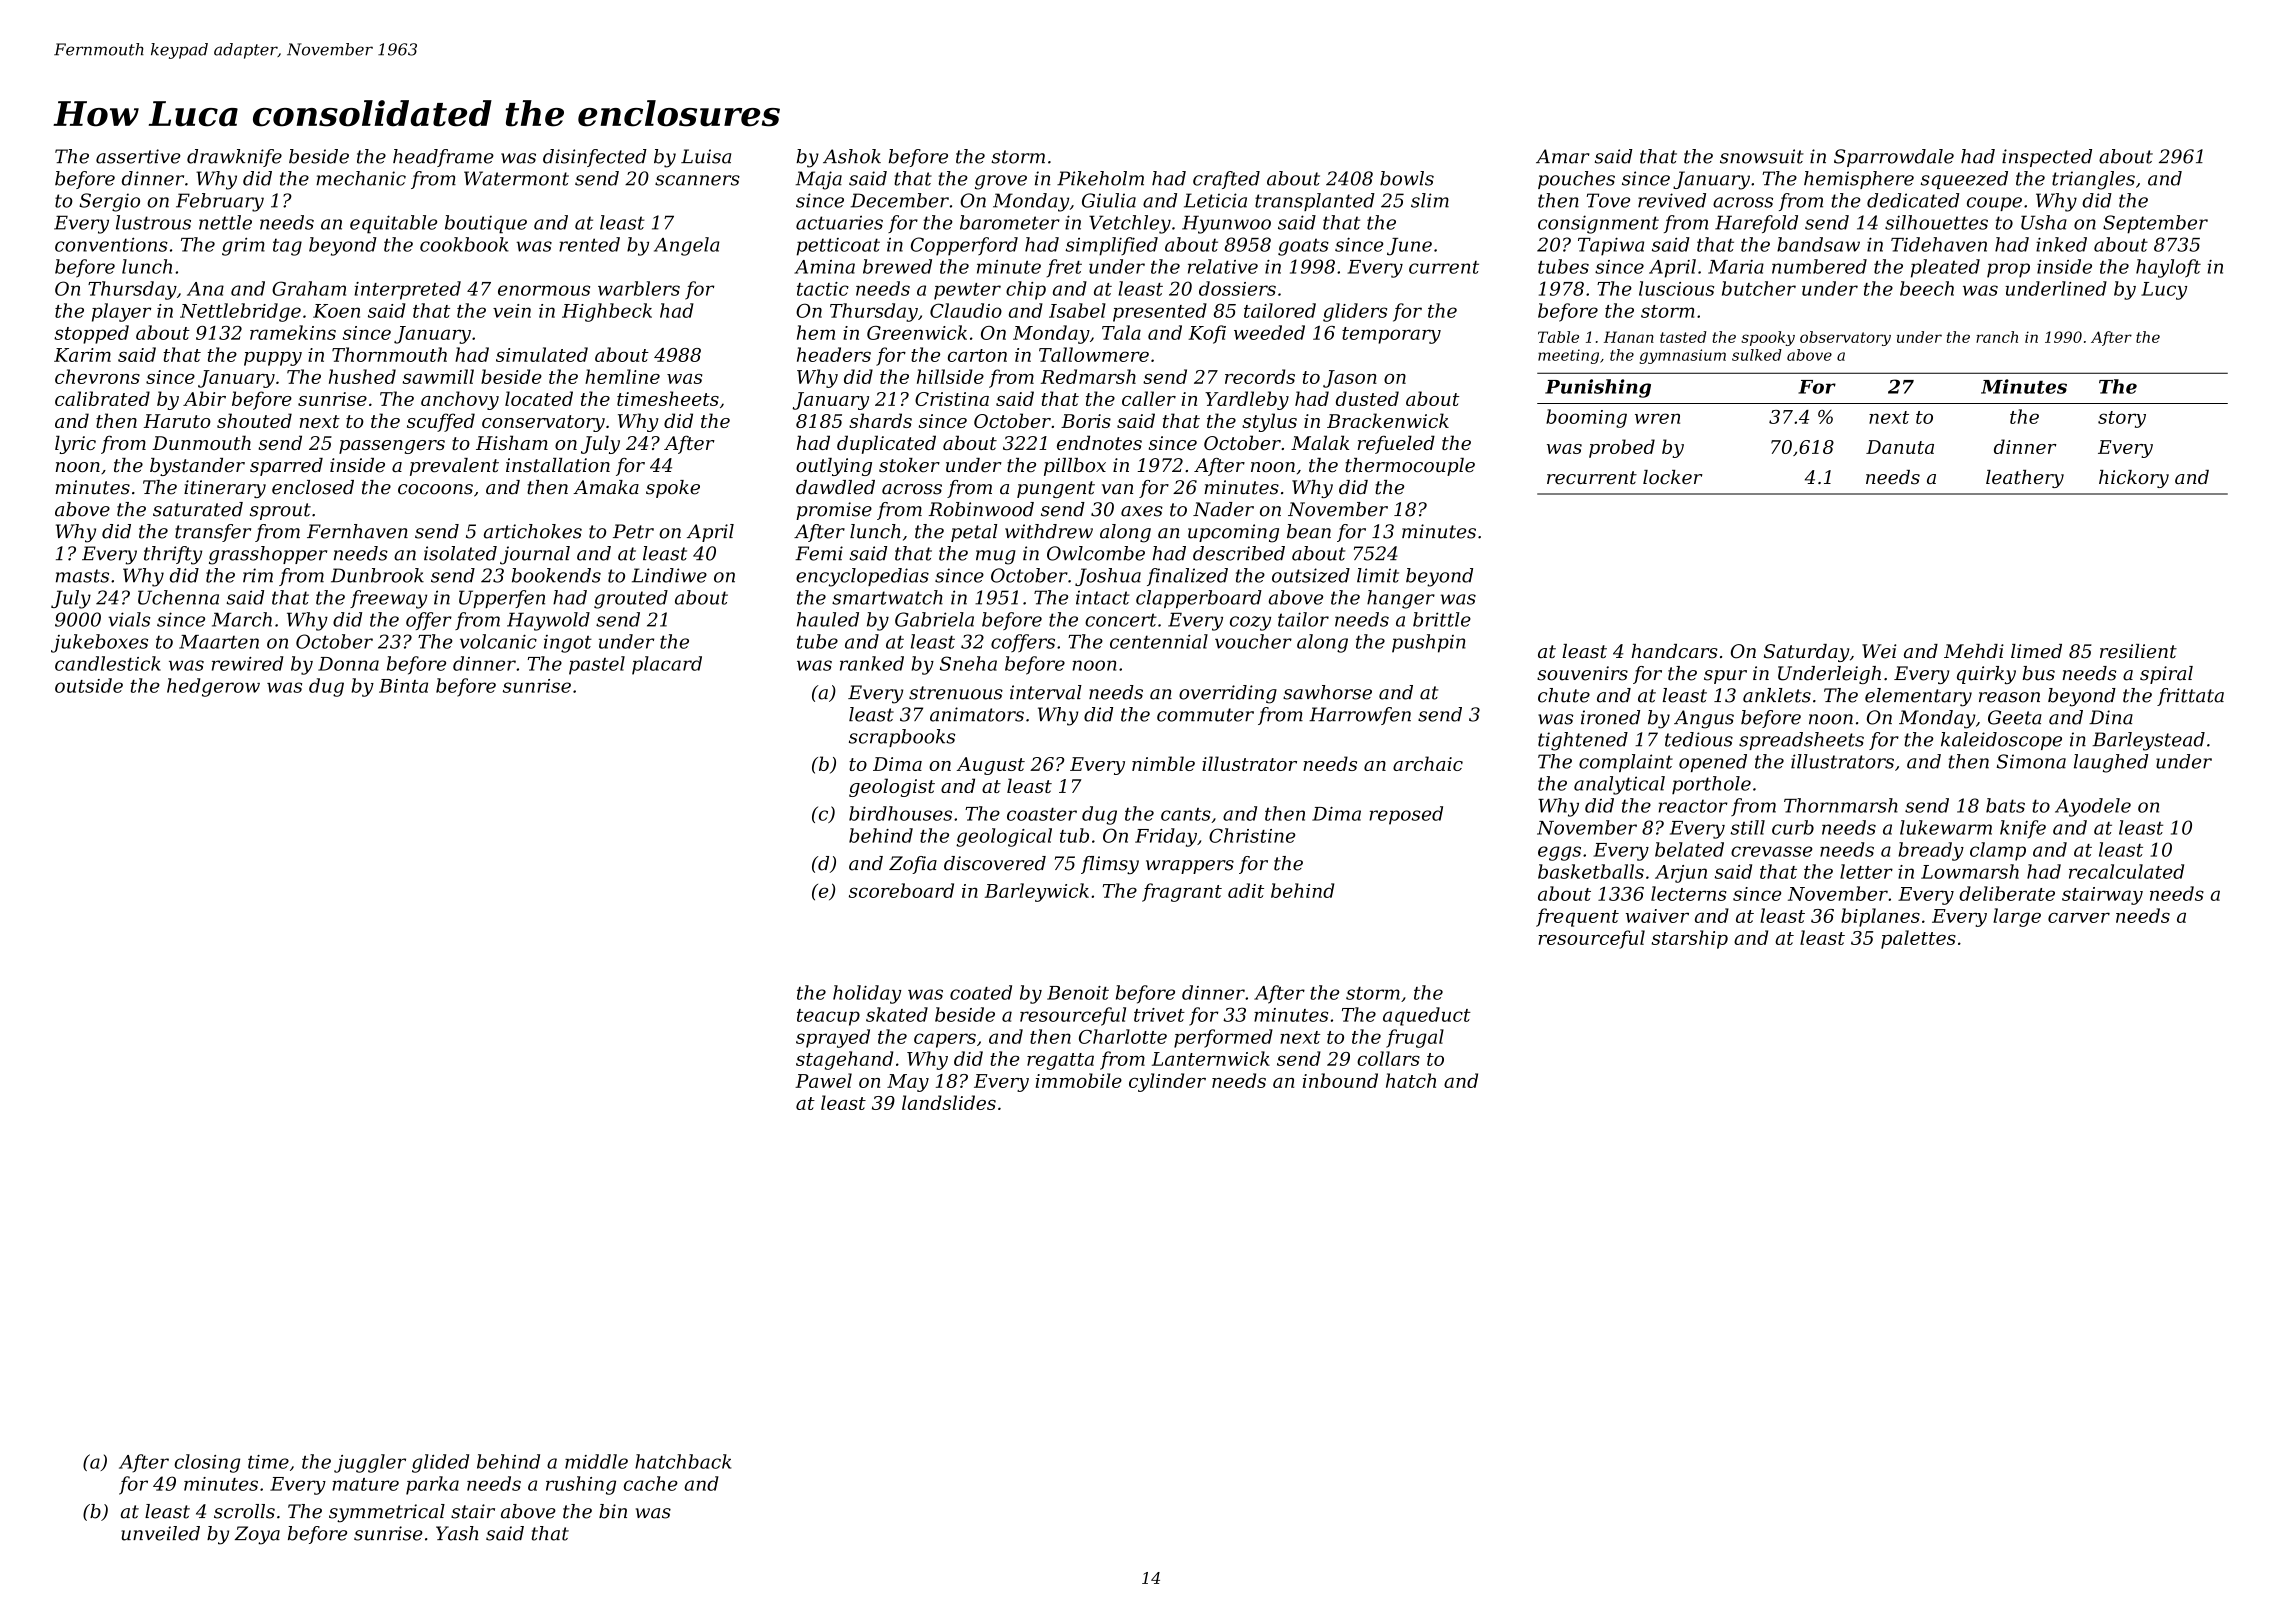 Image resolution: width=2282 pixels, height=1614 pixels. I want to click on rushing, so click(581, 1485).
